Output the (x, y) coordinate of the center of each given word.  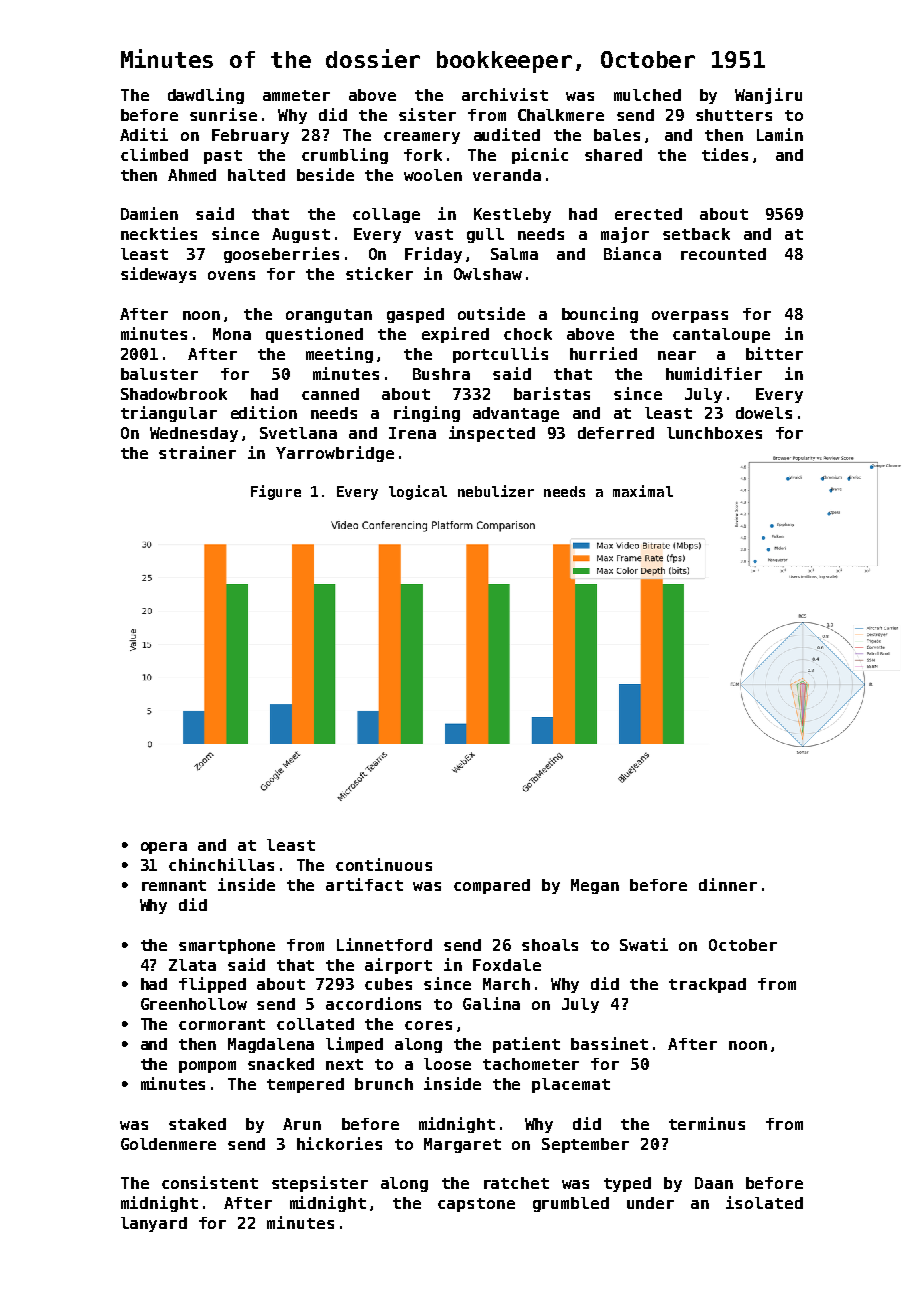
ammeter (296, 95)
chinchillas (221, 864)
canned (330, 394)
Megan (595, 886)
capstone (476, 1205)
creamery (422, 138)
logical (418, 492)
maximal (643, 491)
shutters (734, 115)
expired (455, 335)
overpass (690, 317)
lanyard (154, 1224)
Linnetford (384, 944)
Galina (491, 1003)
